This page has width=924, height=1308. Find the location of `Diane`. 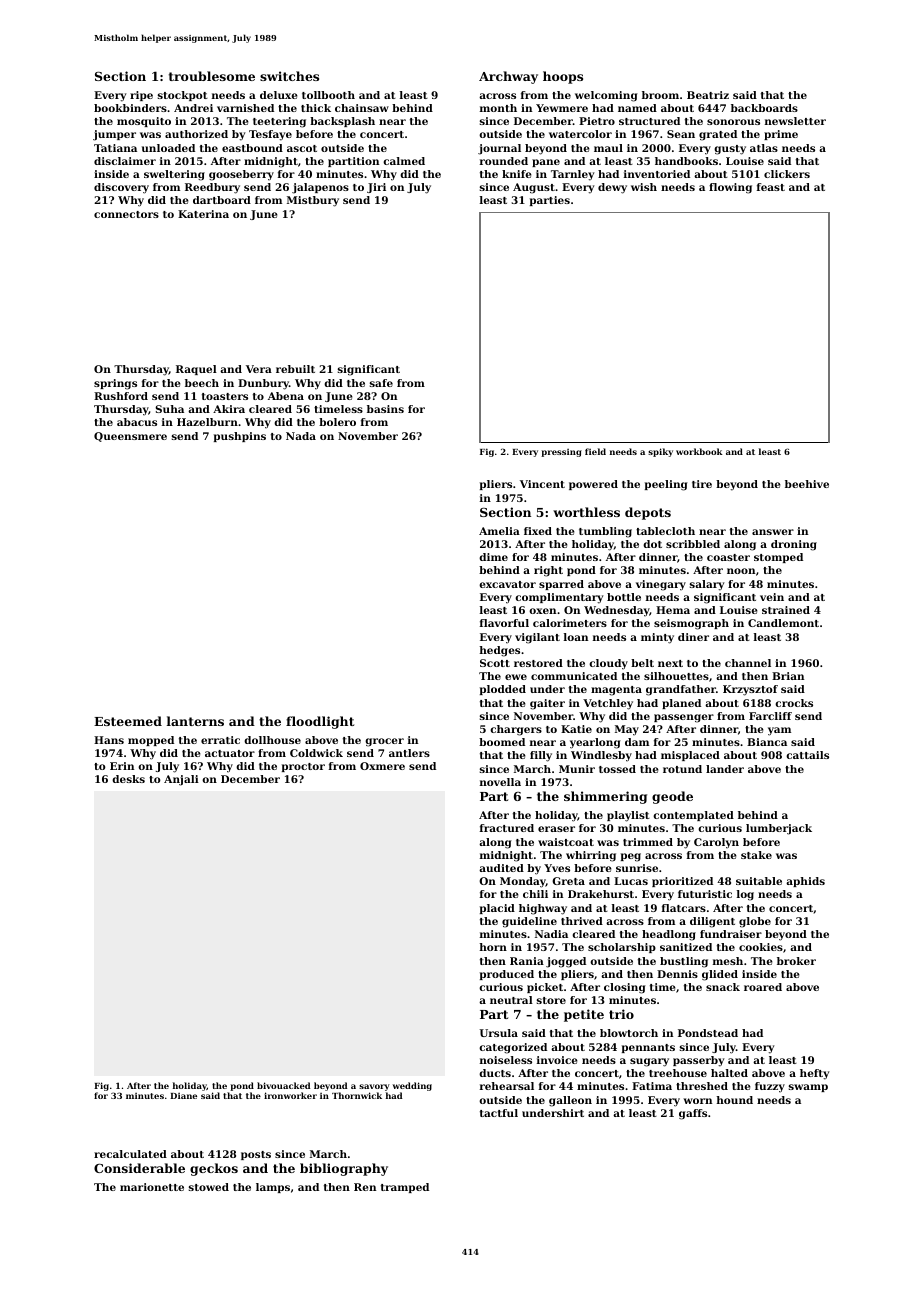

Diane is located at coordinates (183, 1096).
